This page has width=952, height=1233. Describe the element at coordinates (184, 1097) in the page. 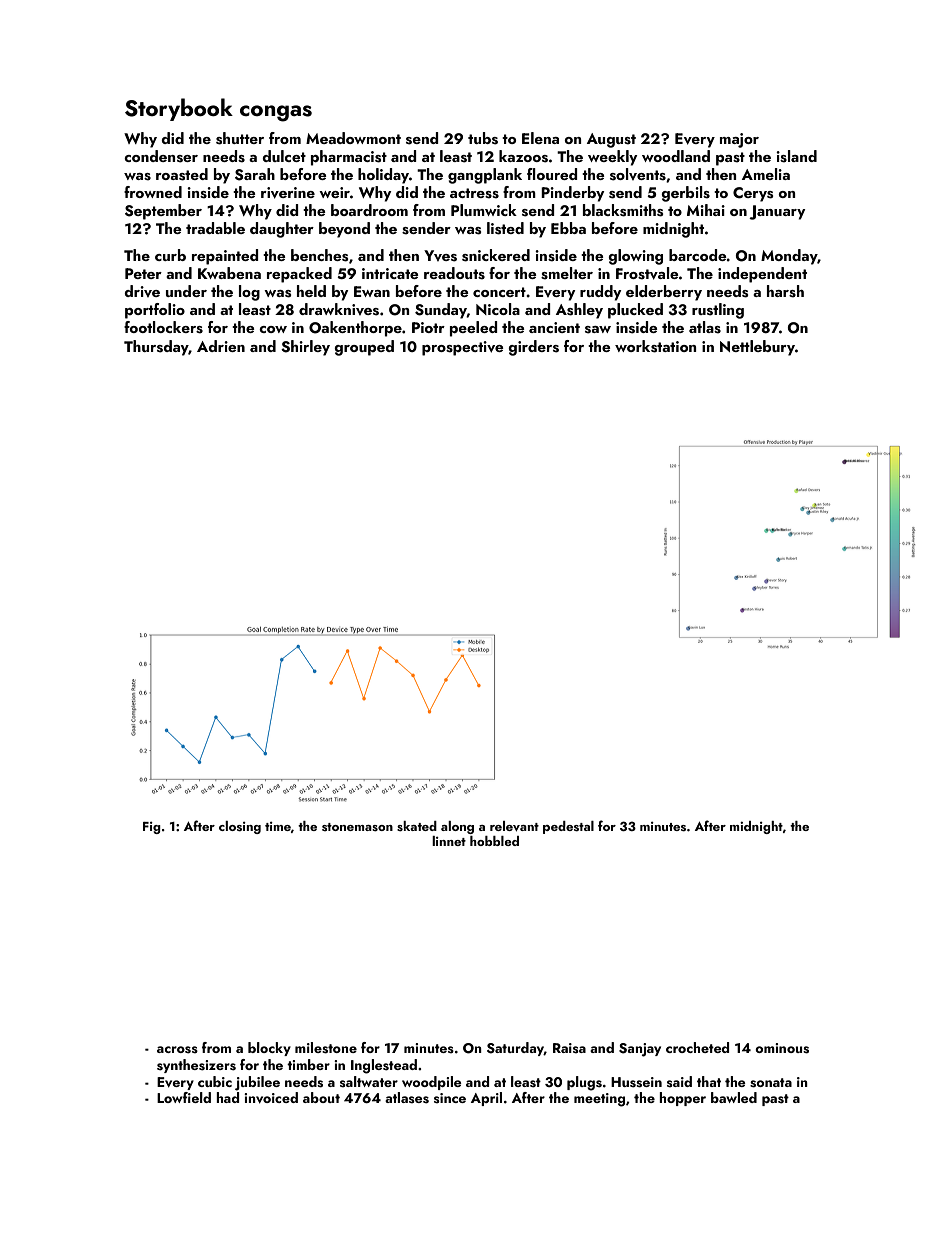

I see `Lowfield` at that location.
